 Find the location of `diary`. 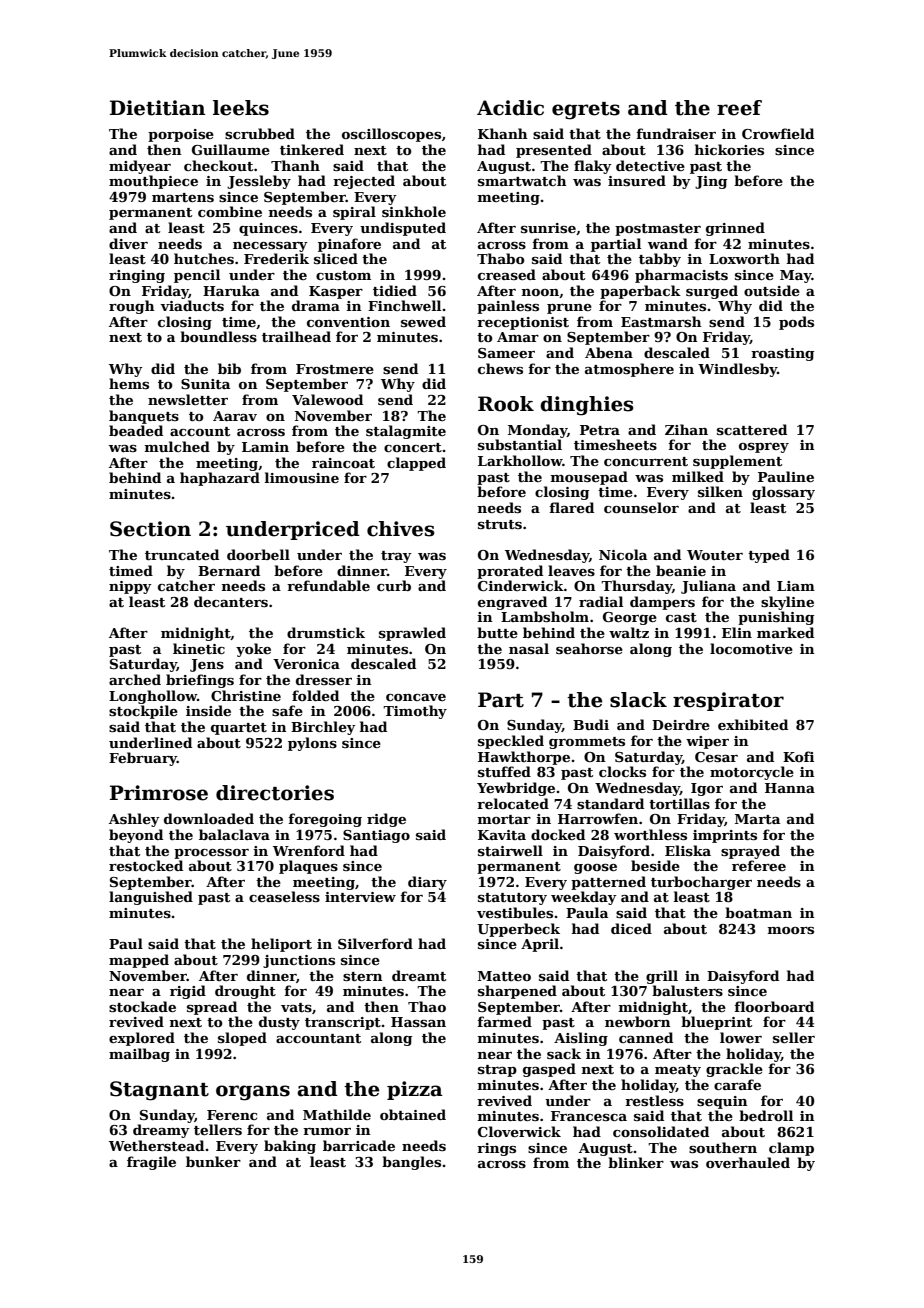

diary is located at coordinates (427, 883).
